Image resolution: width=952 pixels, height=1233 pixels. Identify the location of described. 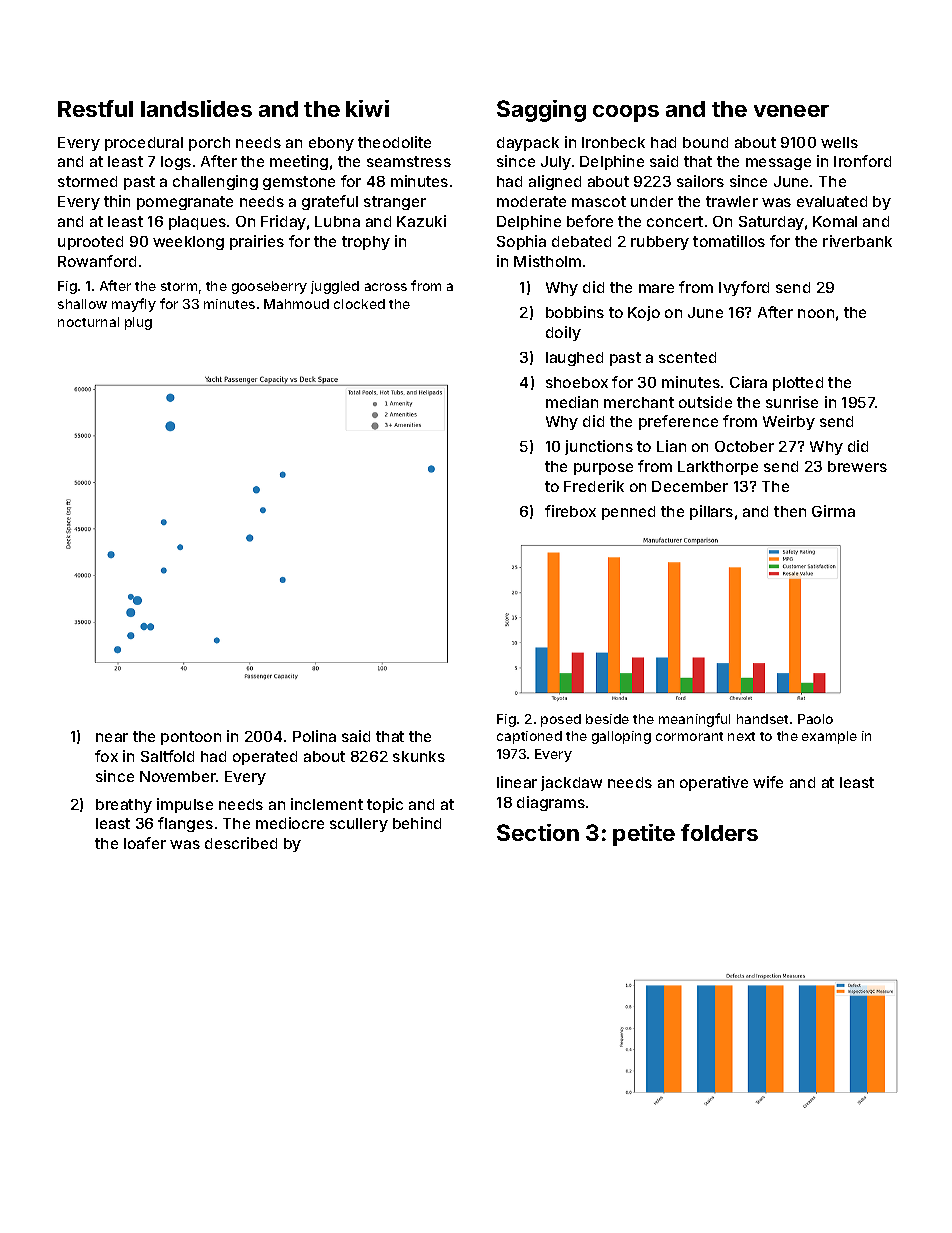
(241, 843).
